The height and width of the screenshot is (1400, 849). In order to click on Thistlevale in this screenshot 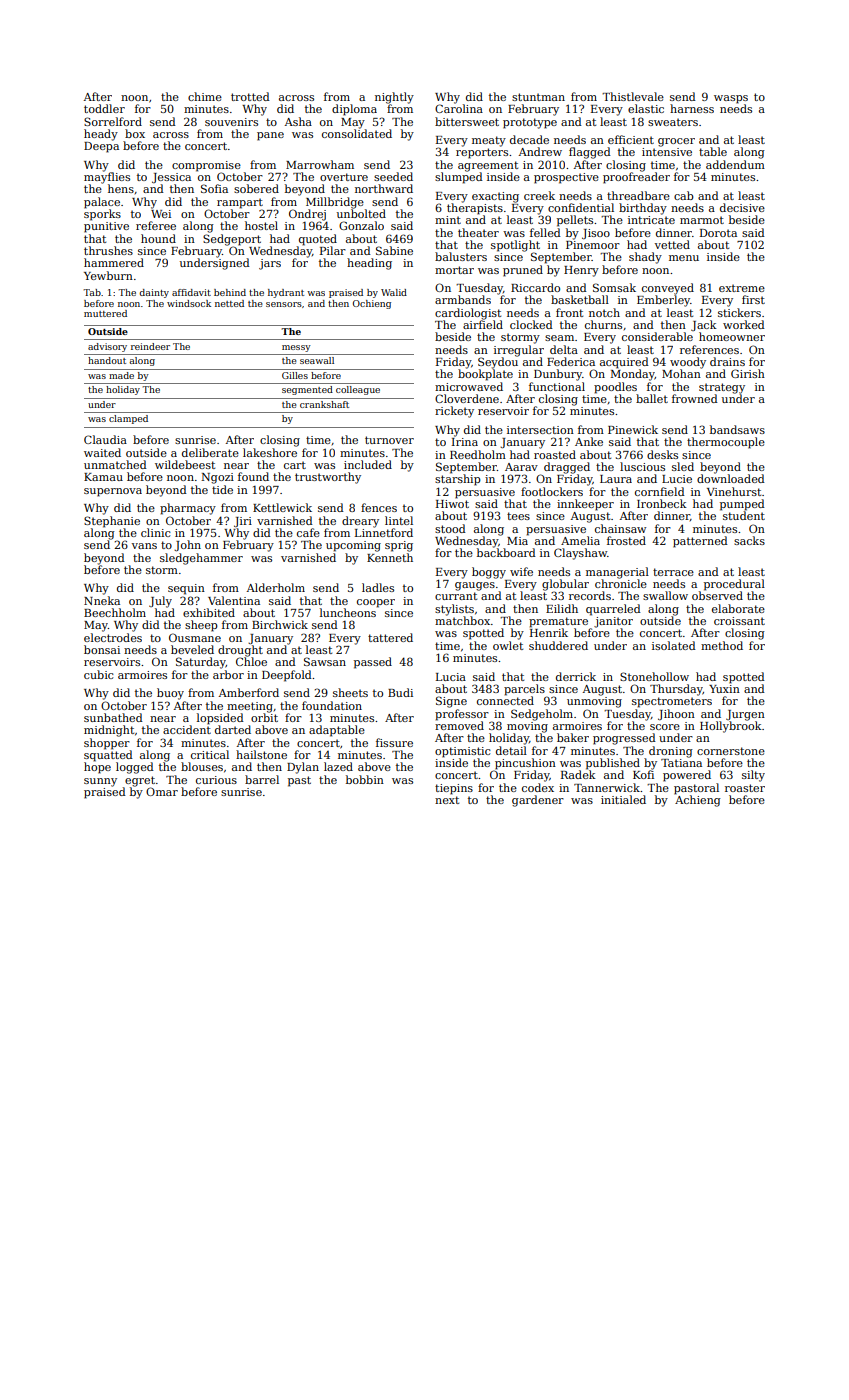, I will do `click(633, 96)`.
